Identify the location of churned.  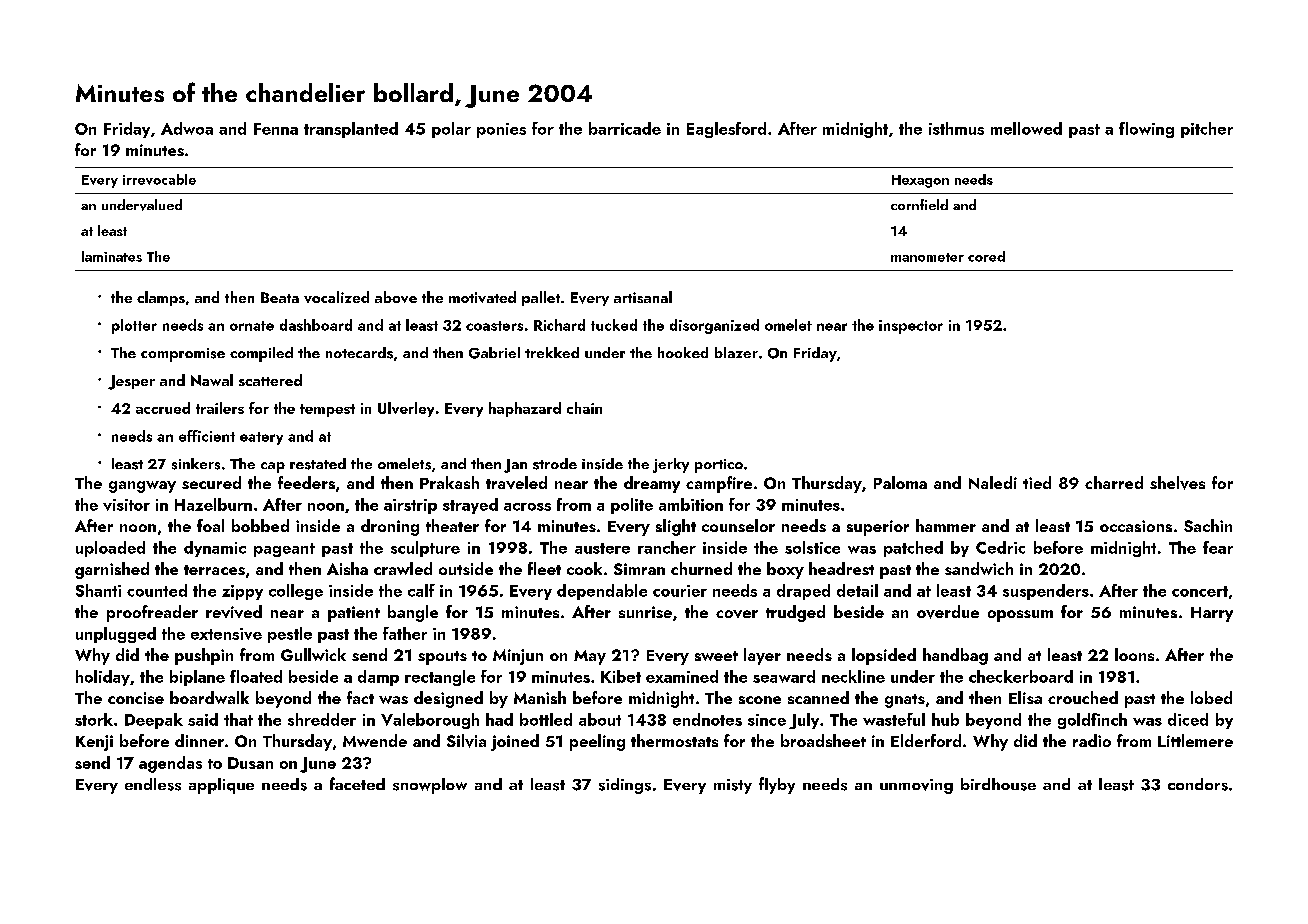
(701, 568).
